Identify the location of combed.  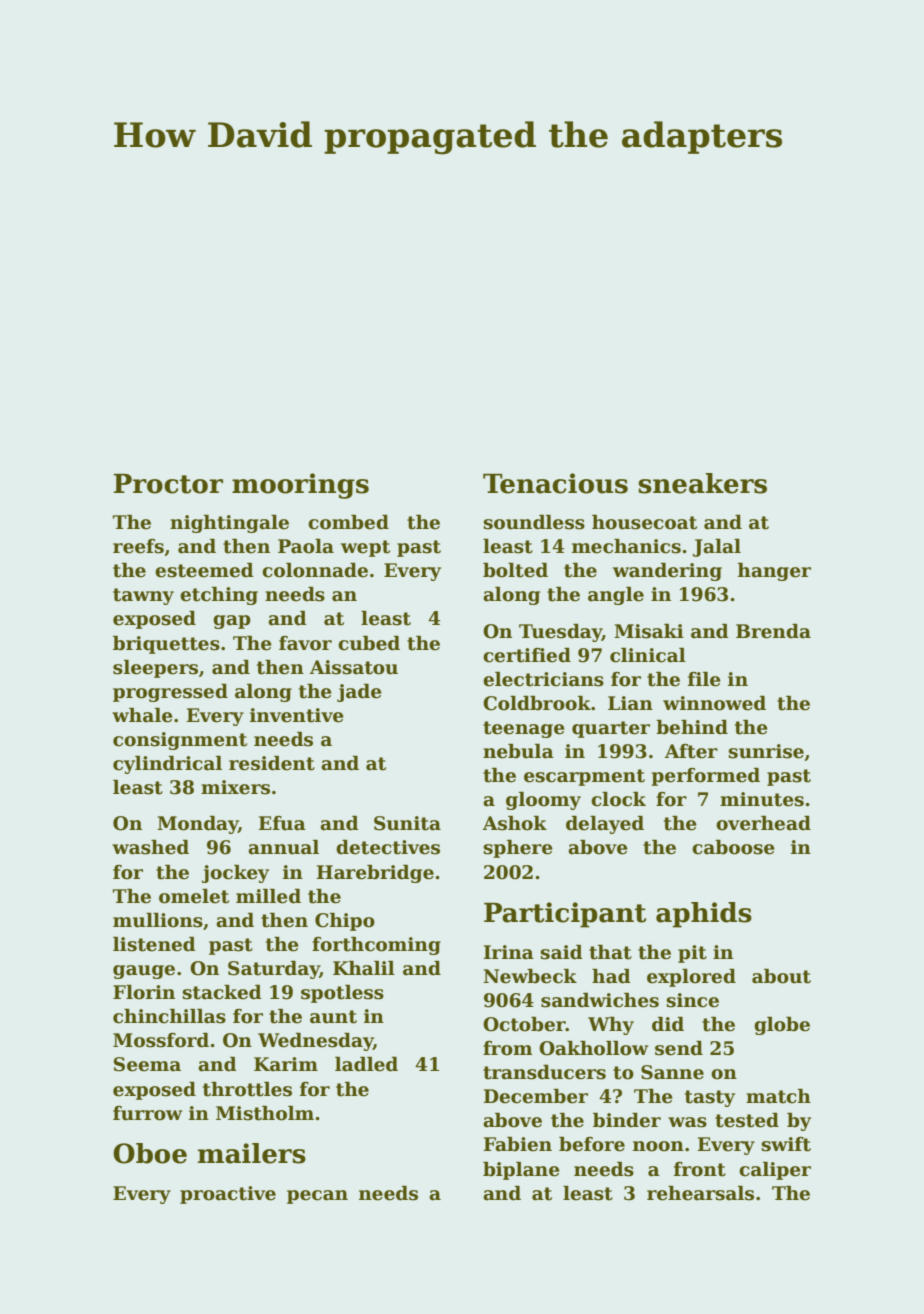
(348, 522).
